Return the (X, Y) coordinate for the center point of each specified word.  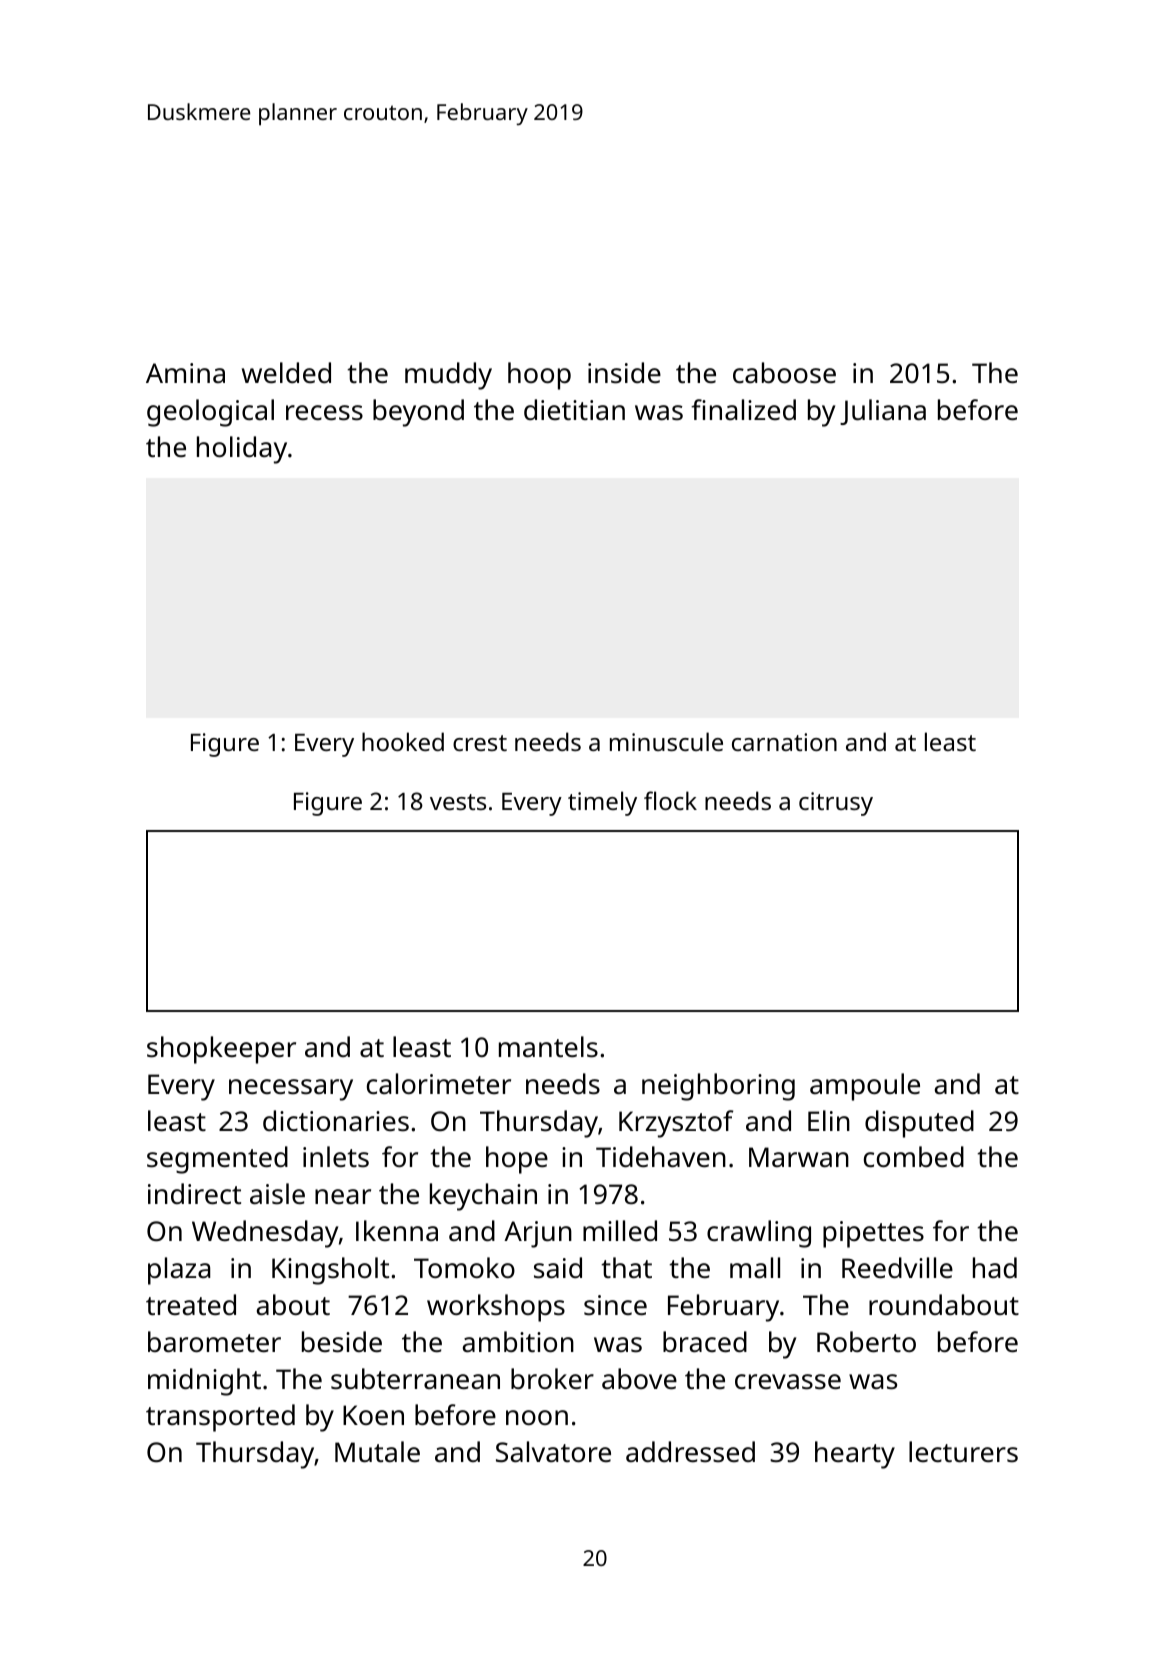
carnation (784, 742)
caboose (784, 372)
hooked (403, 741)
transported (220, 1418)
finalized (743, 409)
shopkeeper (221, 1050)
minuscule (666, 741)
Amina (185, 373)
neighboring (718, 1087)
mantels (548, 1047)
